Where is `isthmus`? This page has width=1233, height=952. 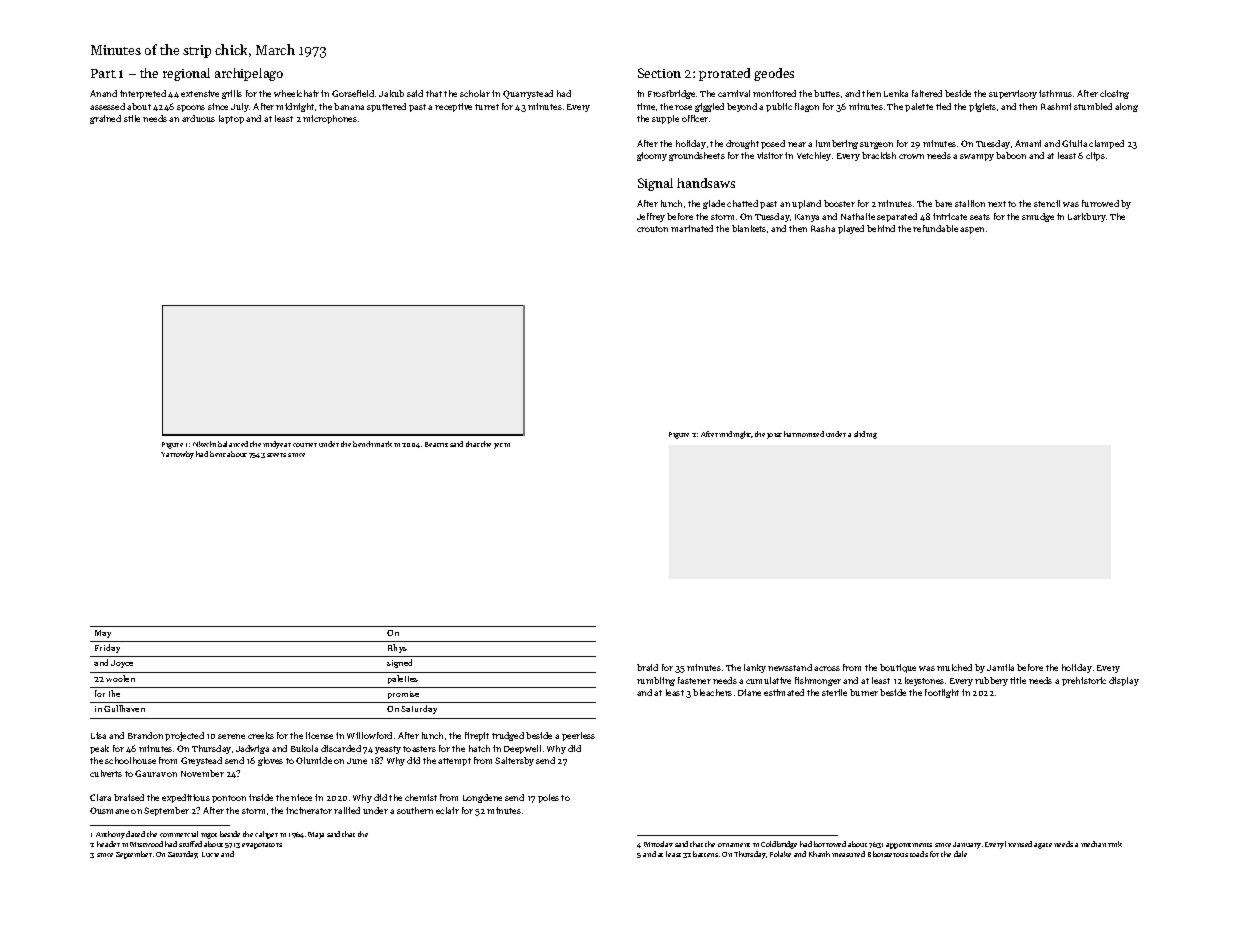
isthmus is located at coordinates (1055, 93).
